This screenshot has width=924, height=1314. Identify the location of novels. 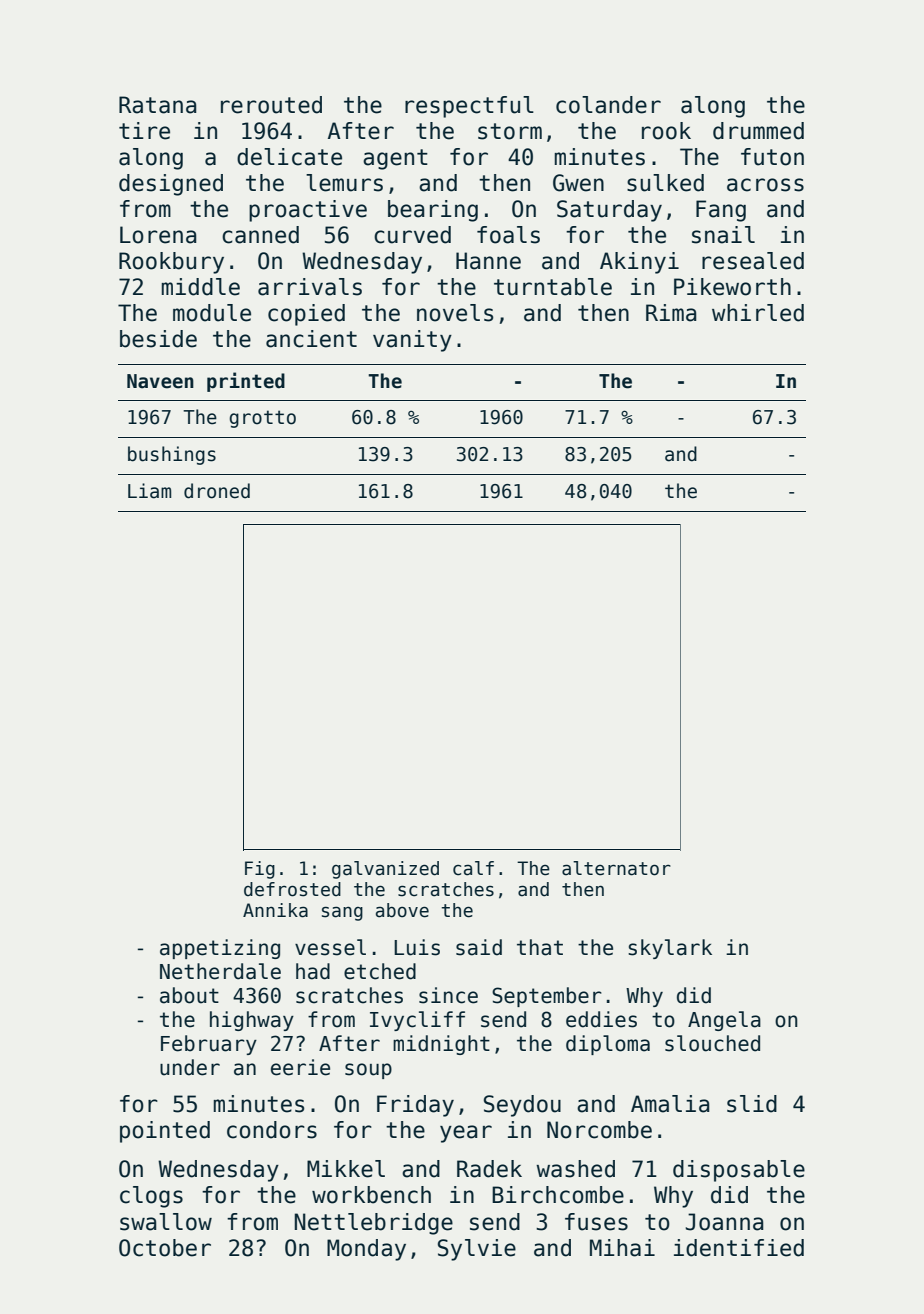
(455, 313).
